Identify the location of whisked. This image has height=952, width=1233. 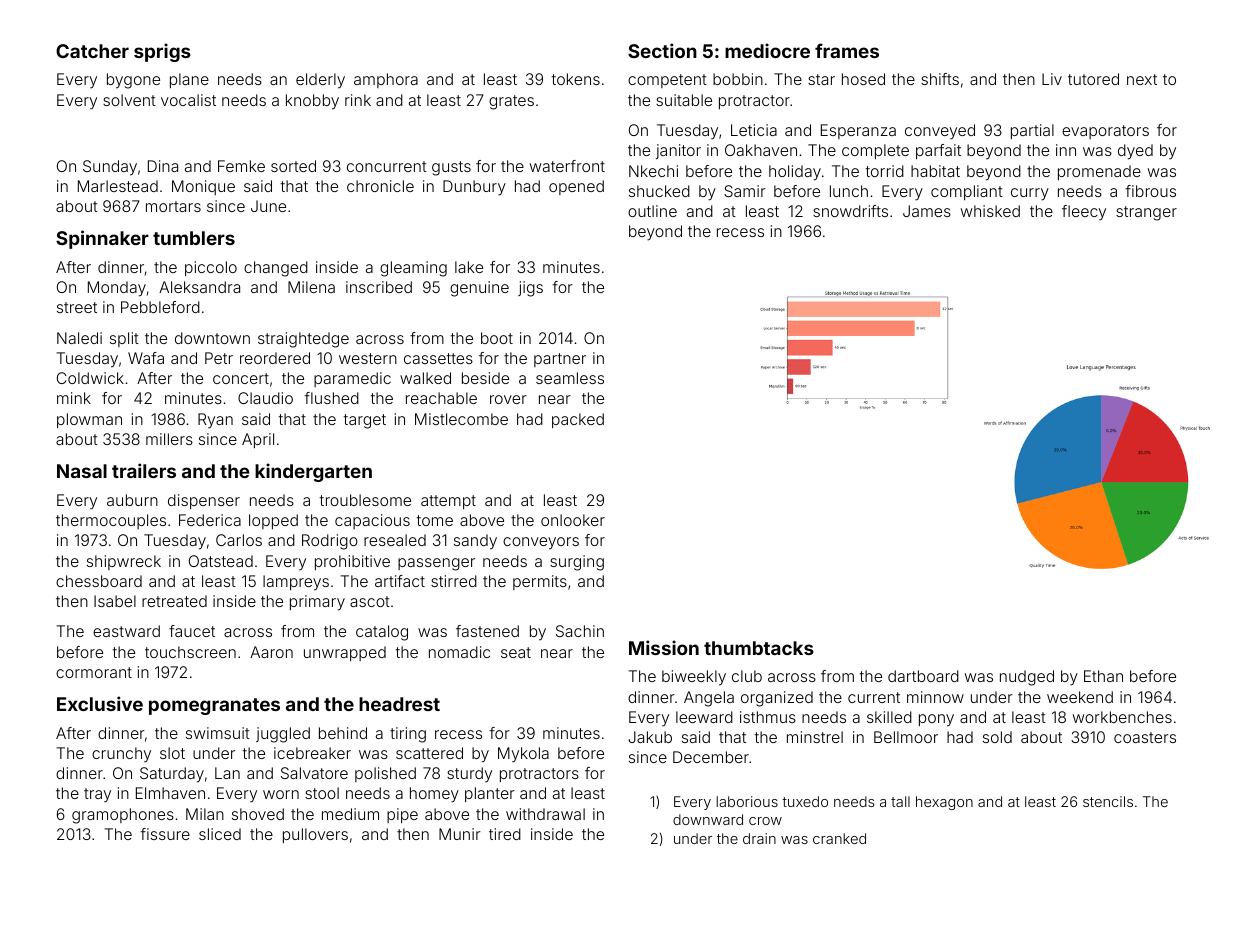
(990, 211).
